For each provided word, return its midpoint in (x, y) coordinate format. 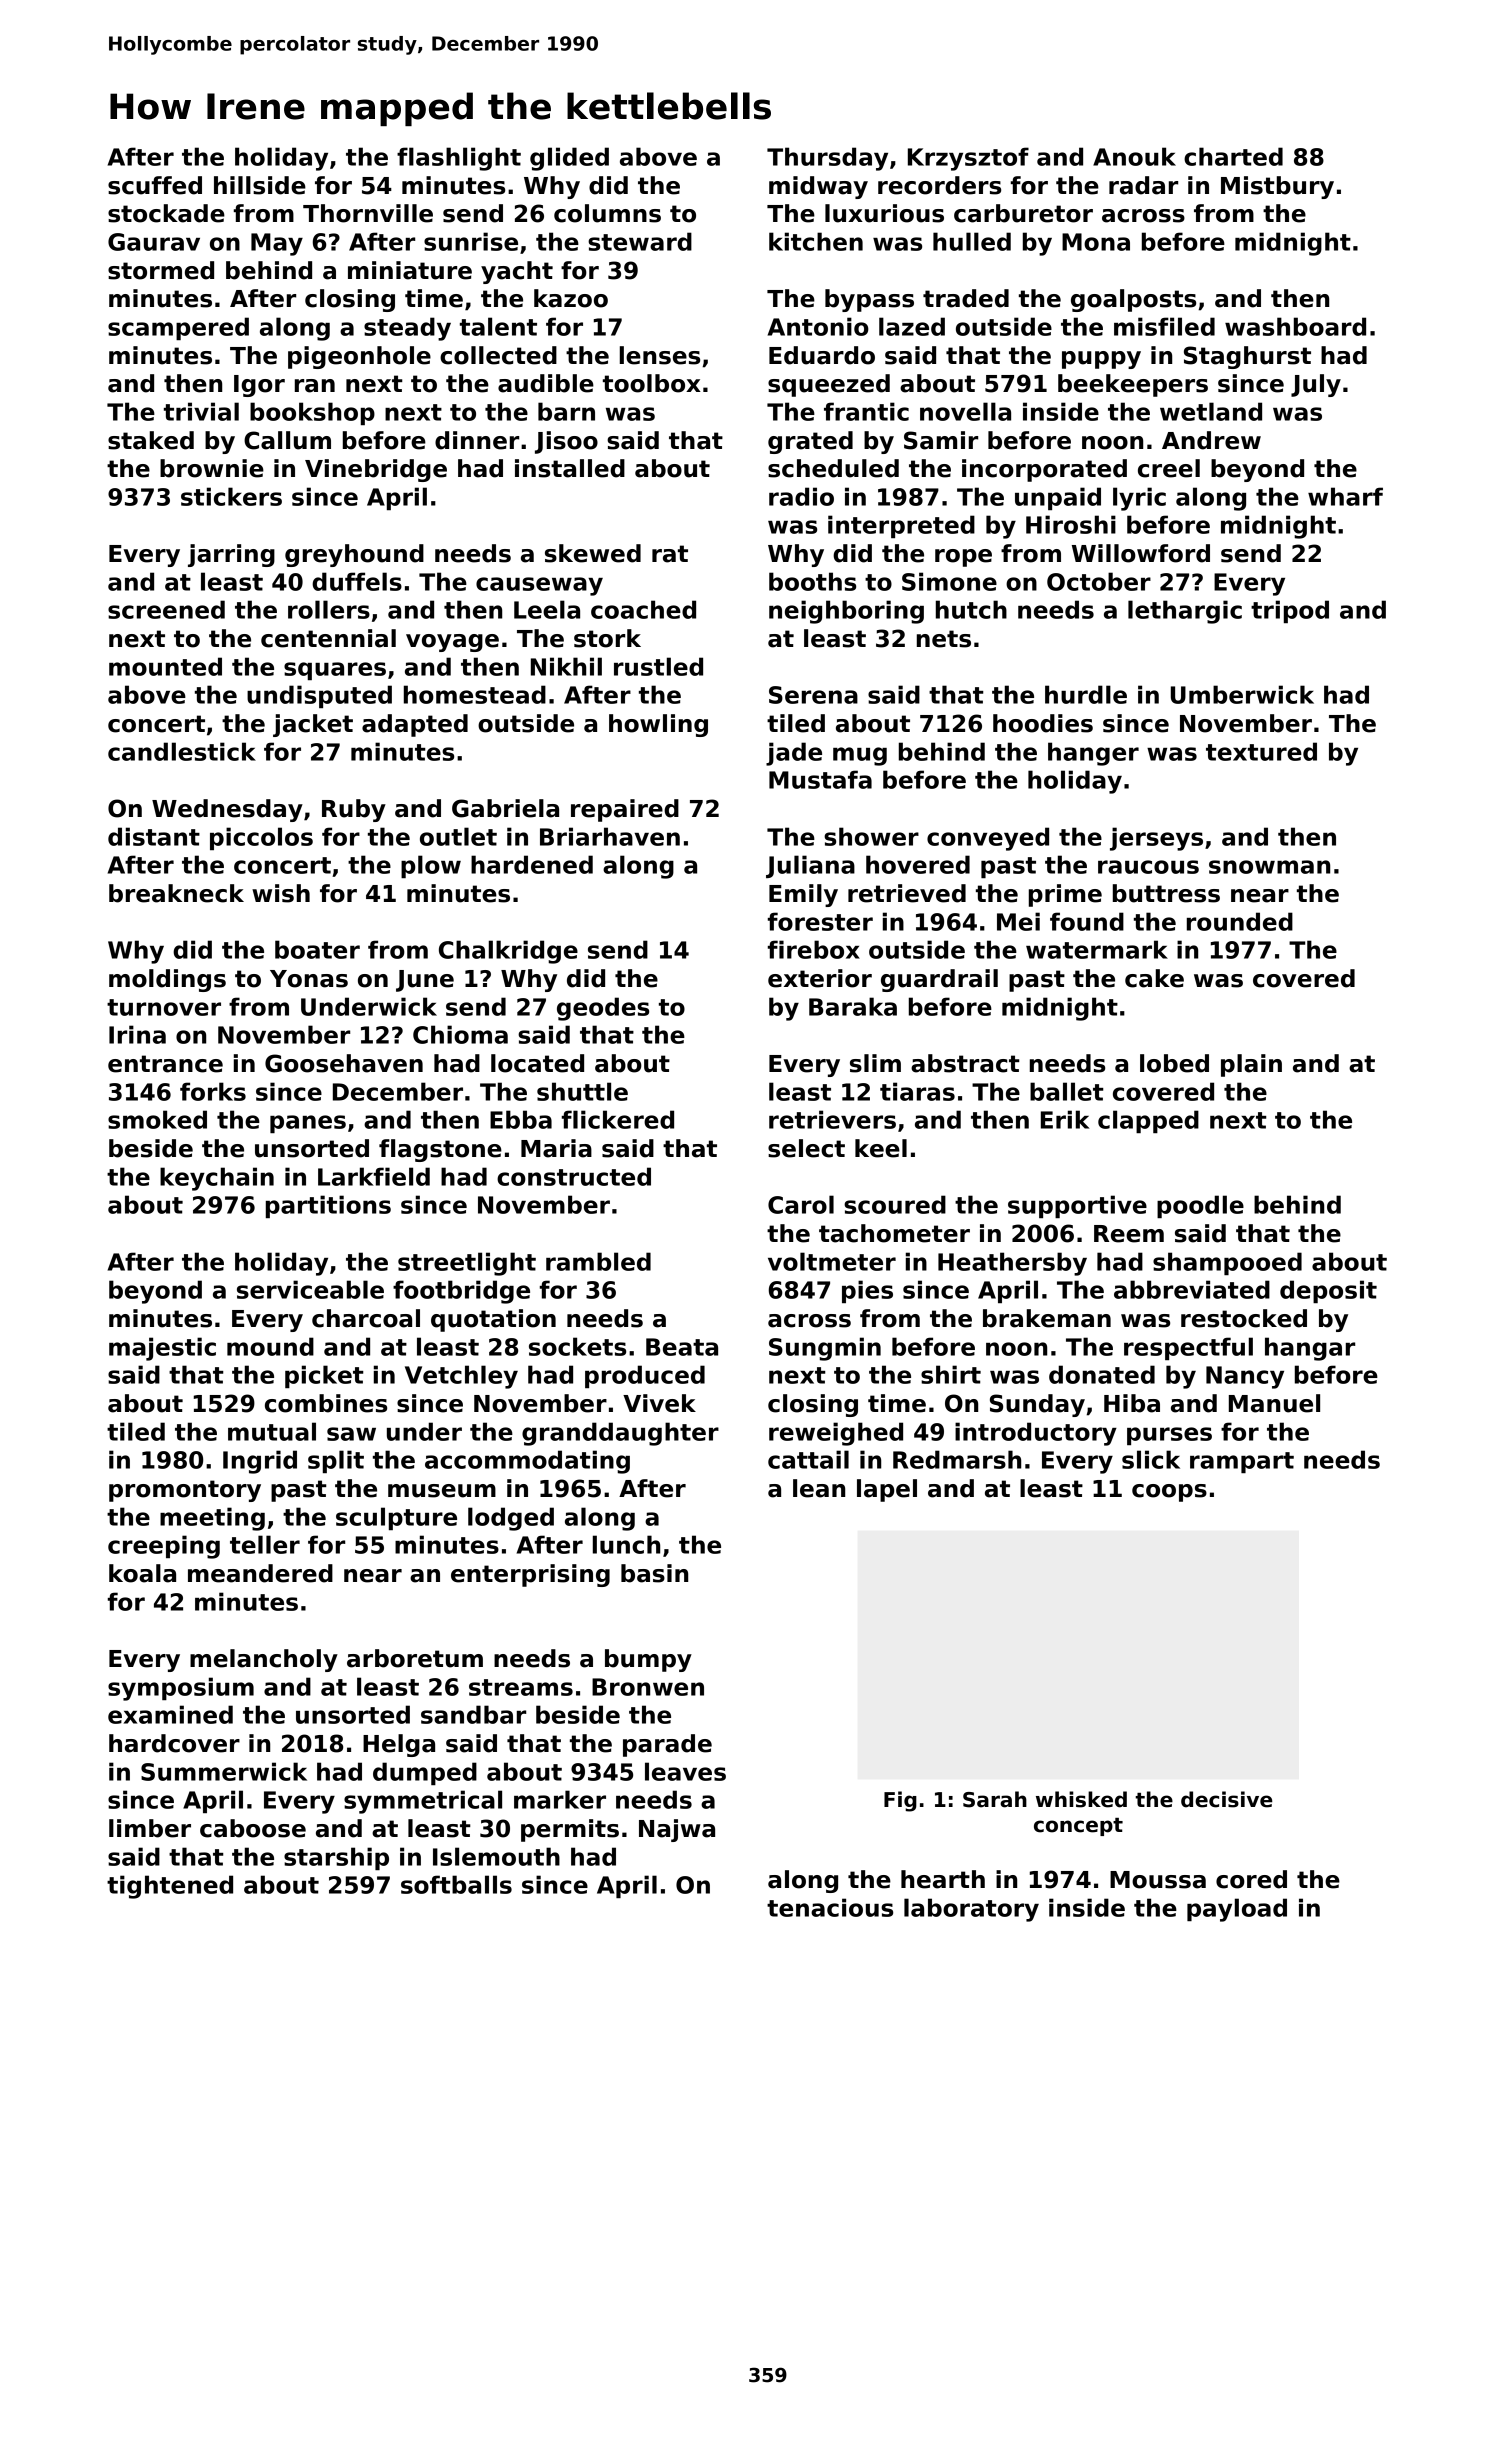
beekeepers (1133, 385)
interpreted (901, 526)
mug (860, 756)
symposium (181, 1689)
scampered (178, 328)
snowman (1269, 867)
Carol (801, 1204)
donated (1102, 1374)
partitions (328, 1206)
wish (281, 893)
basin (654, 1573)
